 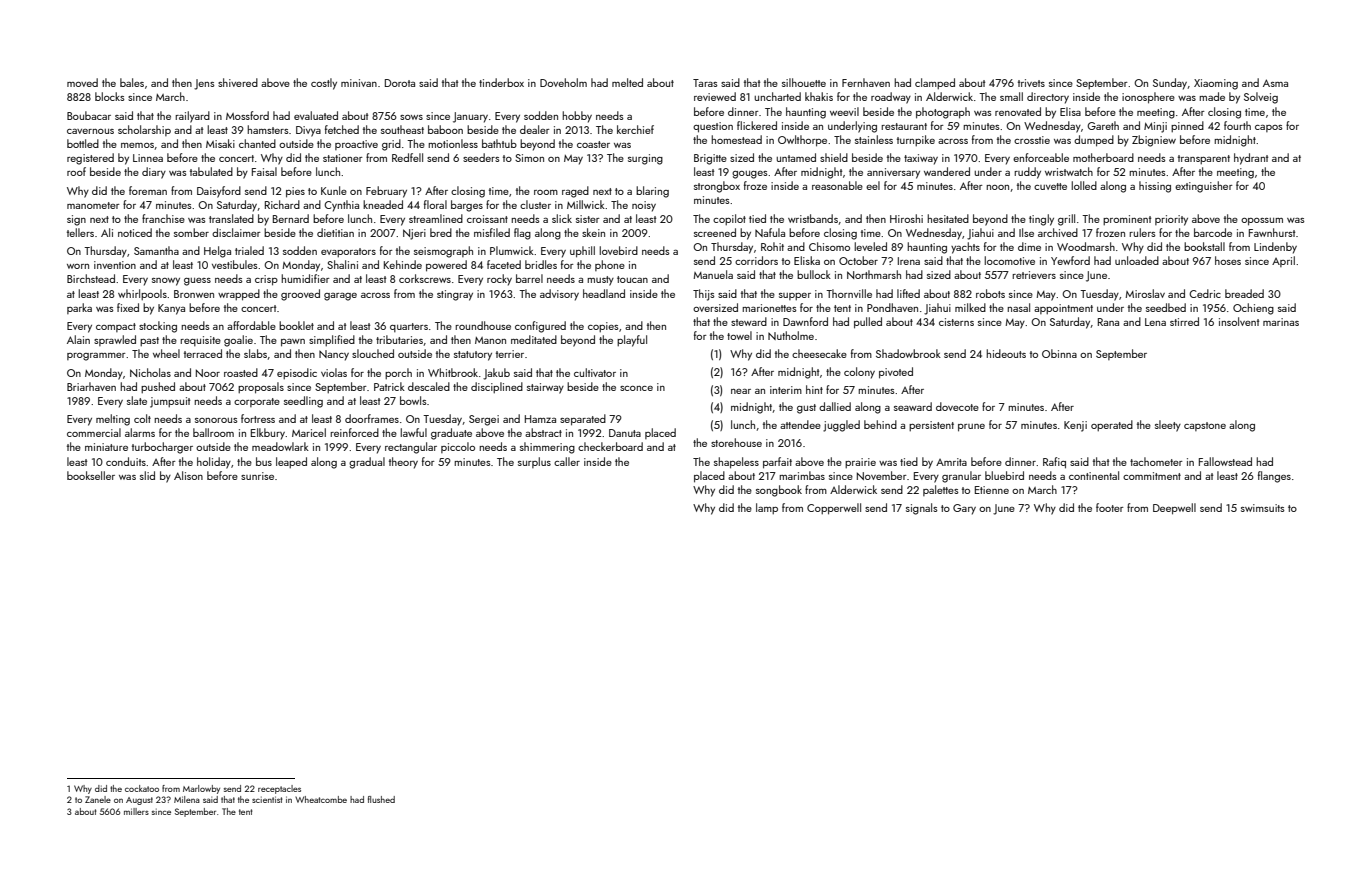 What do you see at coordinates (534, 462) in the screenshot?
I see `surplus` at bounding box center [534, 462].
